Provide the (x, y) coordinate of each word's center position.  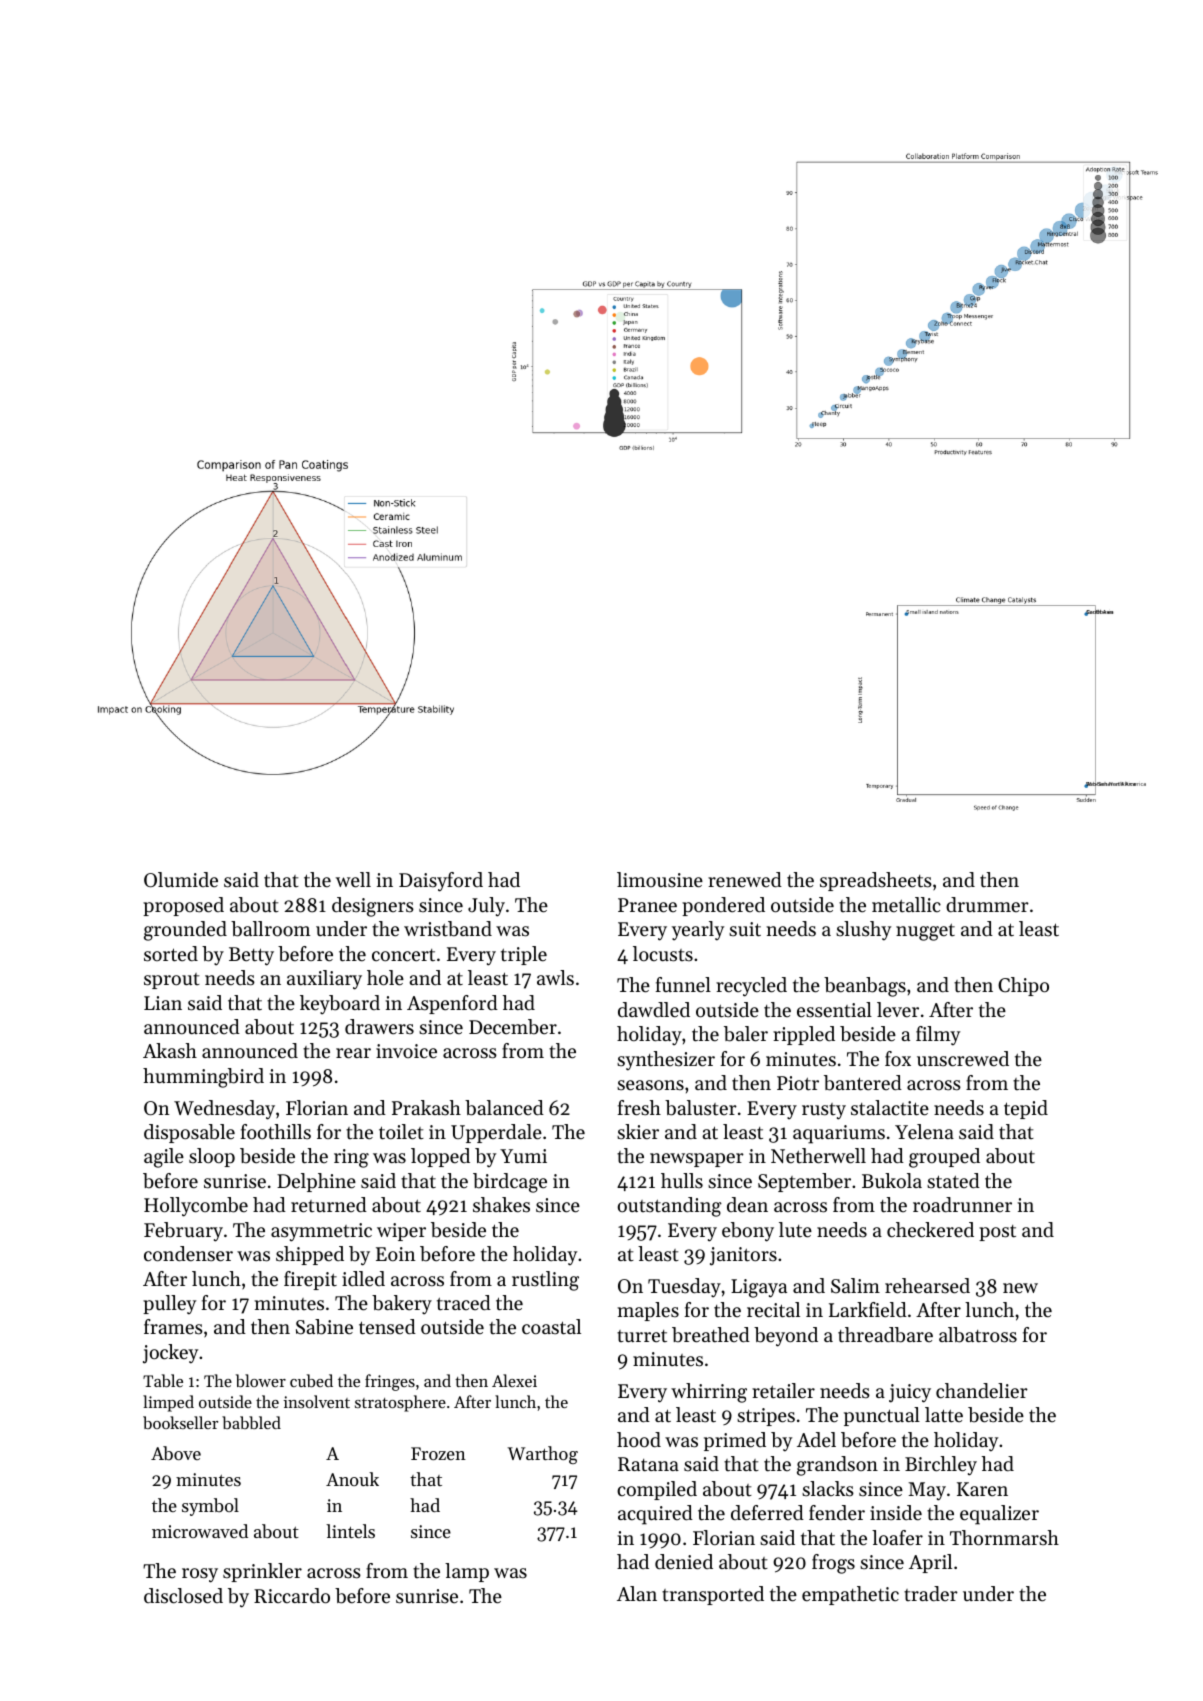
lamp (467, 1572)
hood (639, 1439)
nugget (925, 932)
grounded (185, 931)
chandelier (982, 1390)
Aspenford (452, 1004)
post (997, 1233)
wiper (401, 1232)
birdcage (510, 1183)
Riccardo (292, 1596)
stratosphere (400, 1403)
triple (524, 955)
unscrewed (963, 1059)
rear (353, 1053)
